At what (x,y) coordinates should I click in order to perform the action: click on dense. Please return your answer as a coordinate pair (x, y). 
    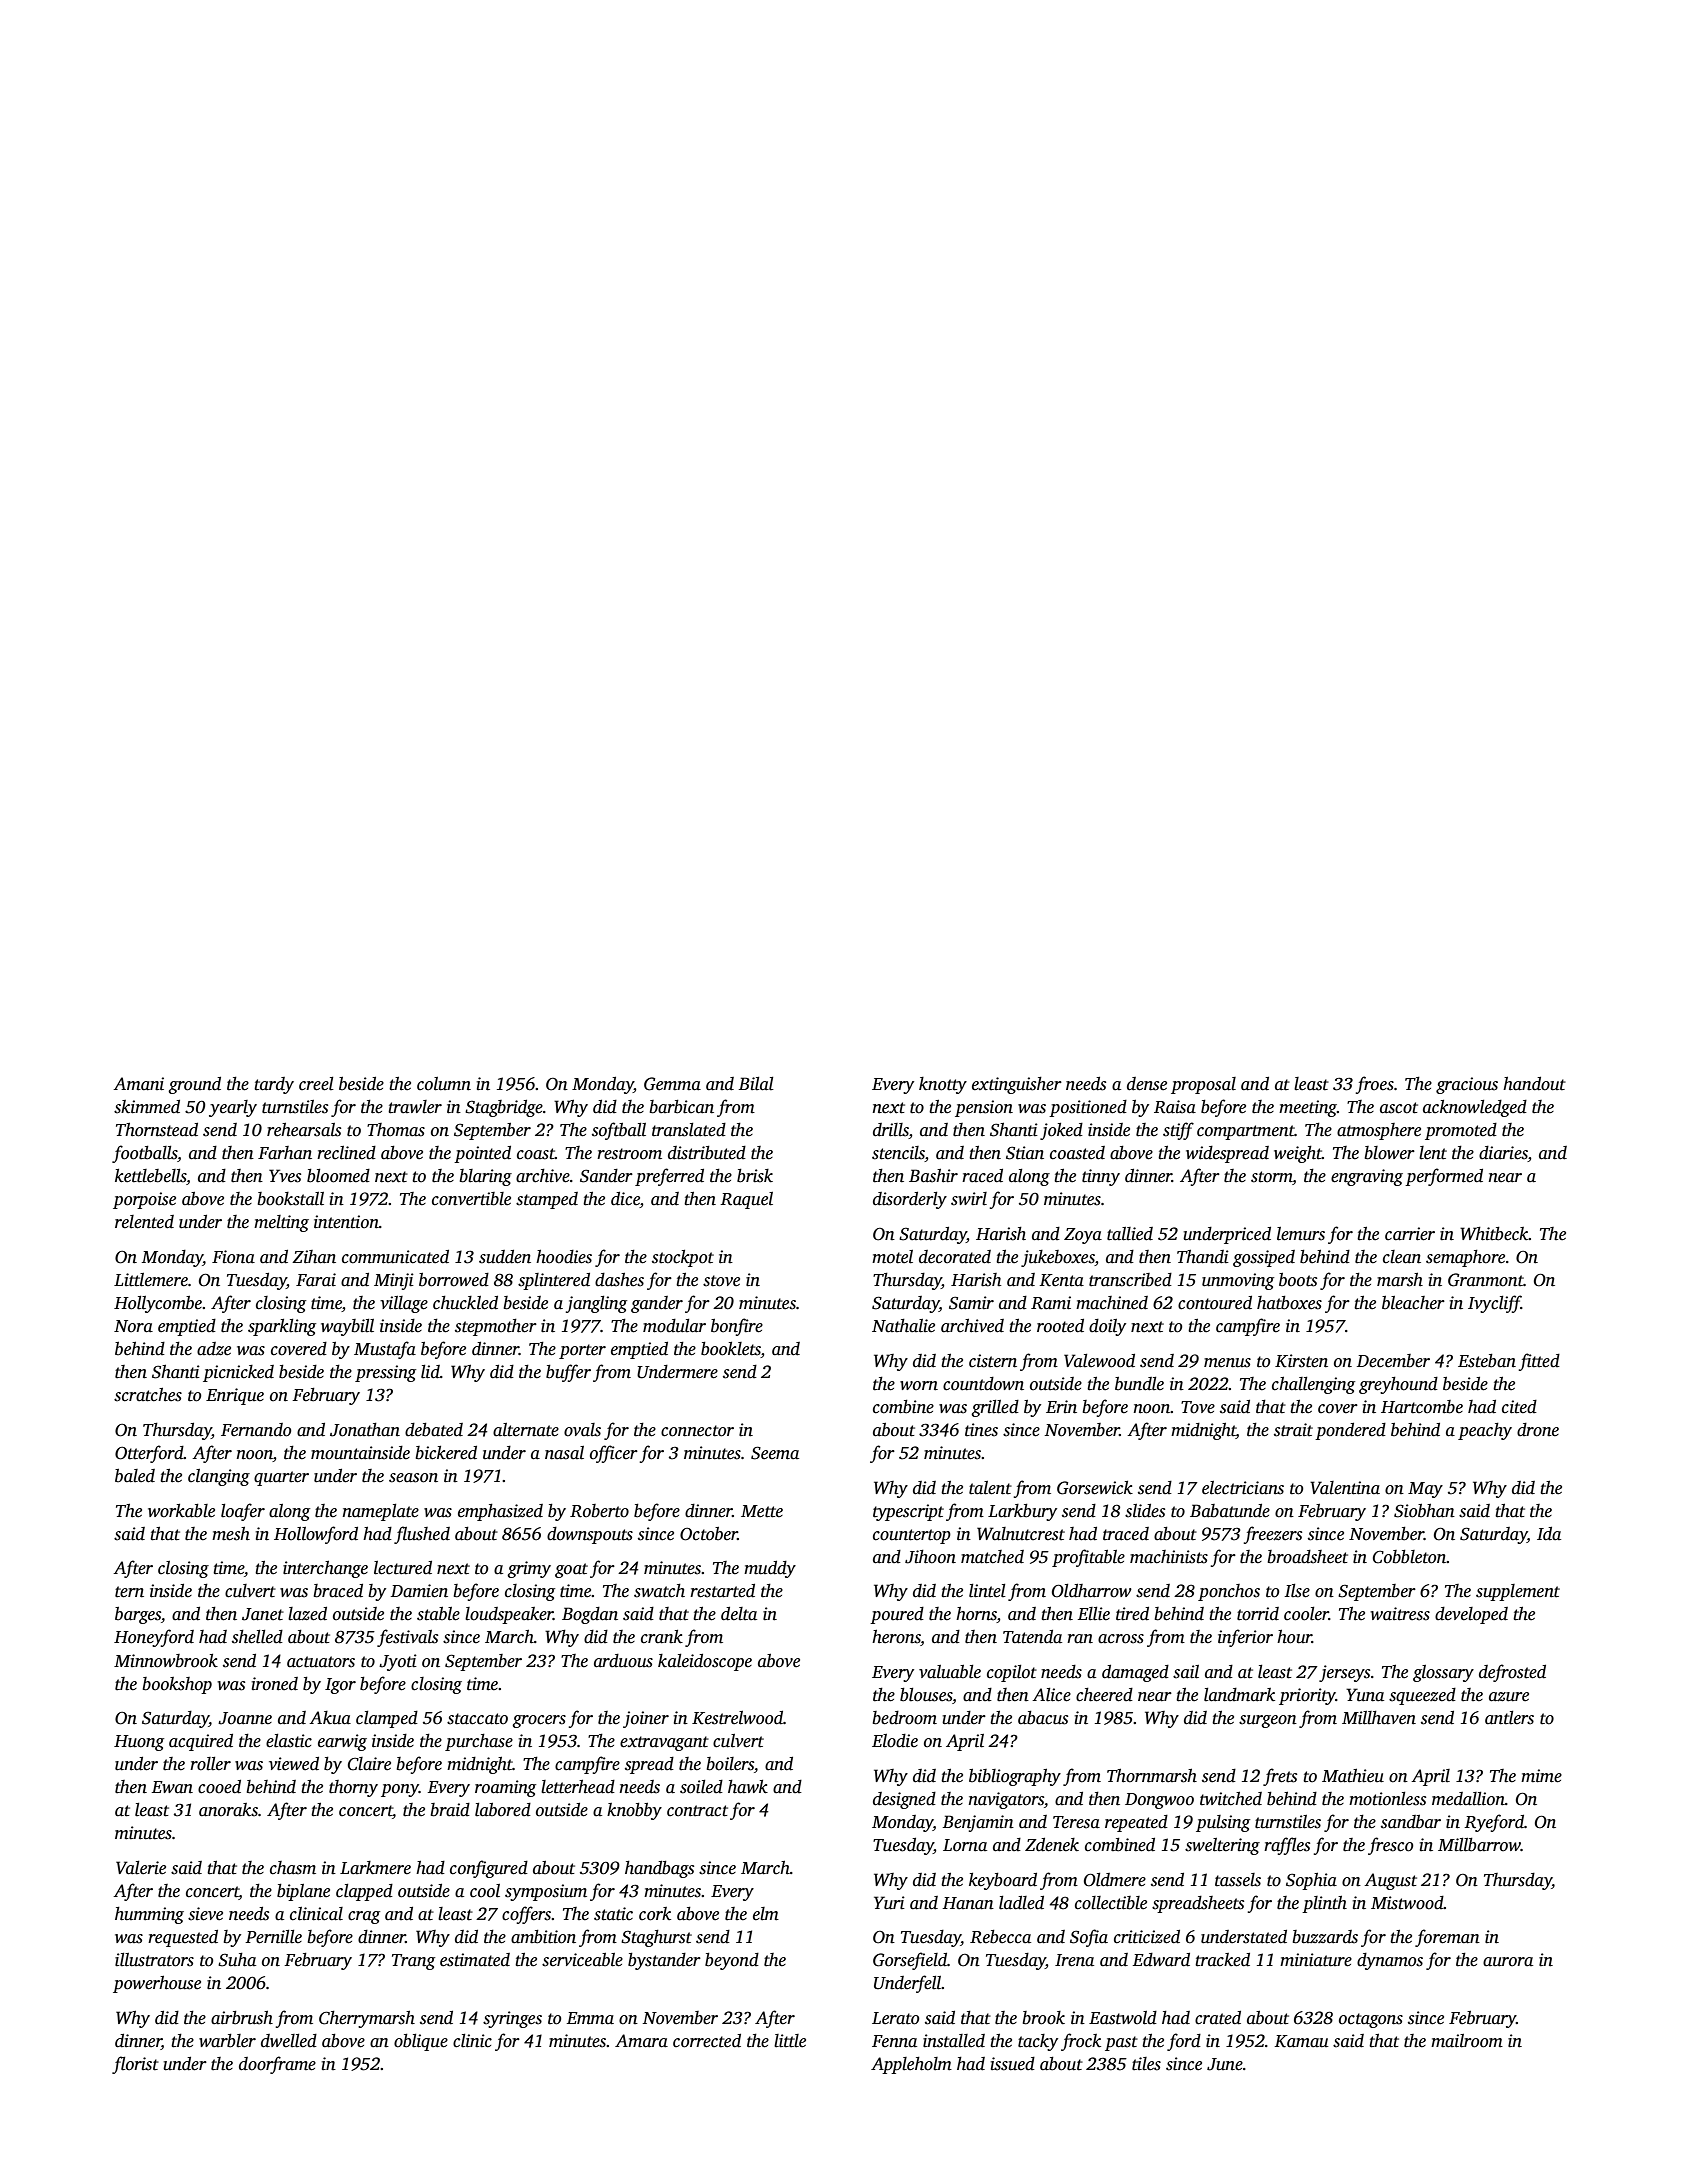
    Looking at the image, I should click on (1147, 1084).
